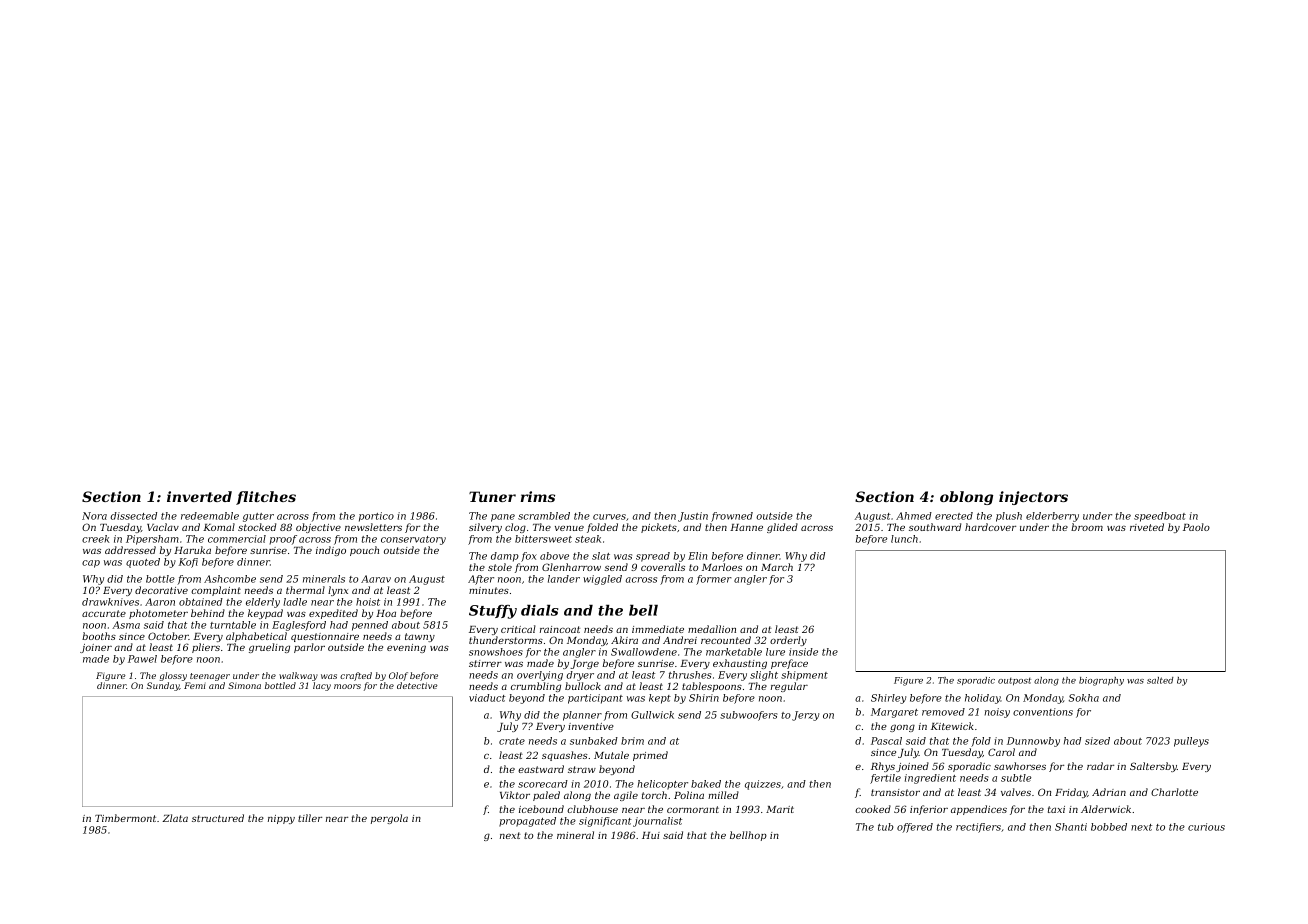 This screenshot has height=924, width=1308. What do you see at coordinates (356, 676) in the screenshot?
I see `crafted` at bounding box center [356, 676].
